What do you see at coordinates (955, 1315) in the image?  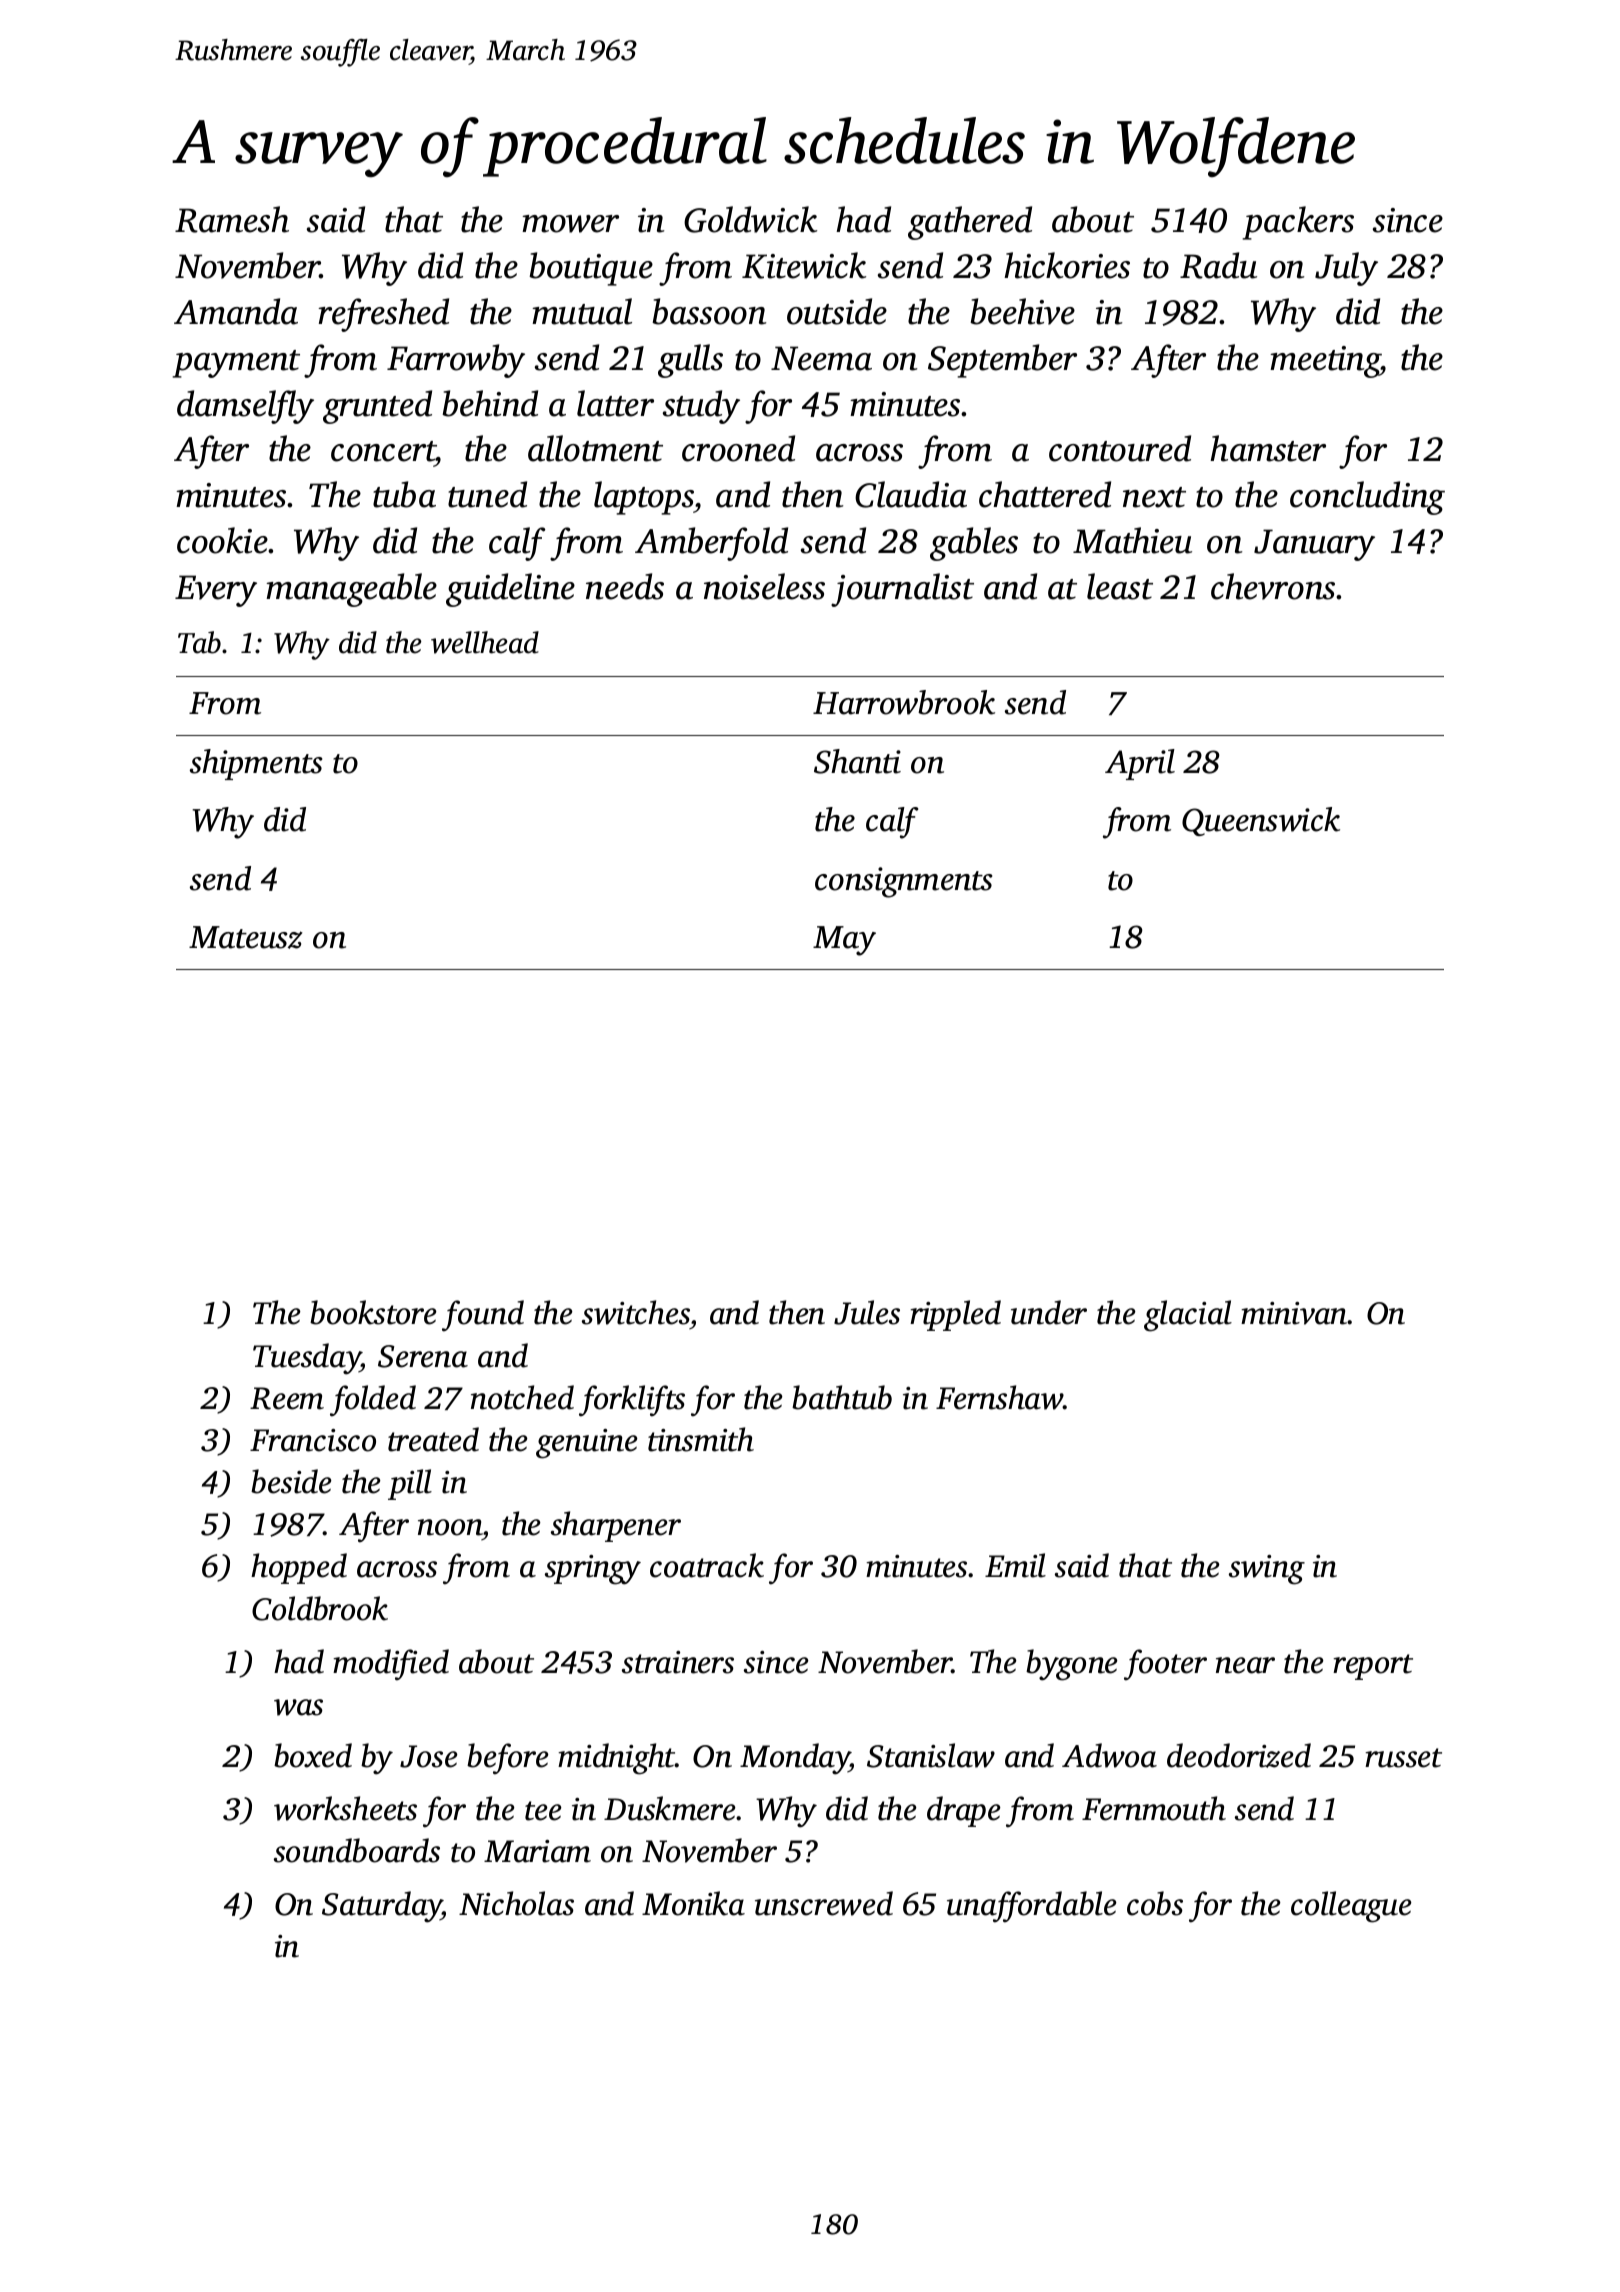 I see `rippled` at bounding box center [955, 1315].
